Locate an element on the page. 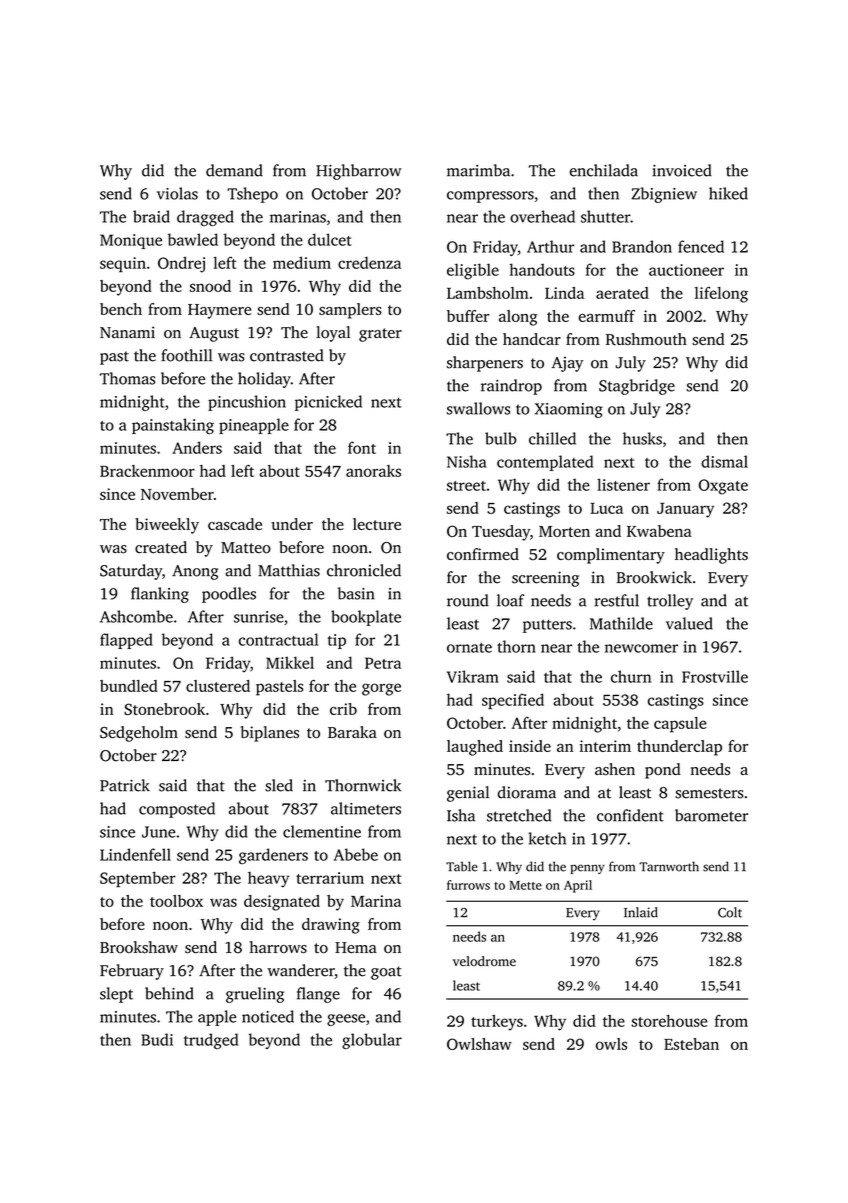  interim is located at coordinates (605, 746).
